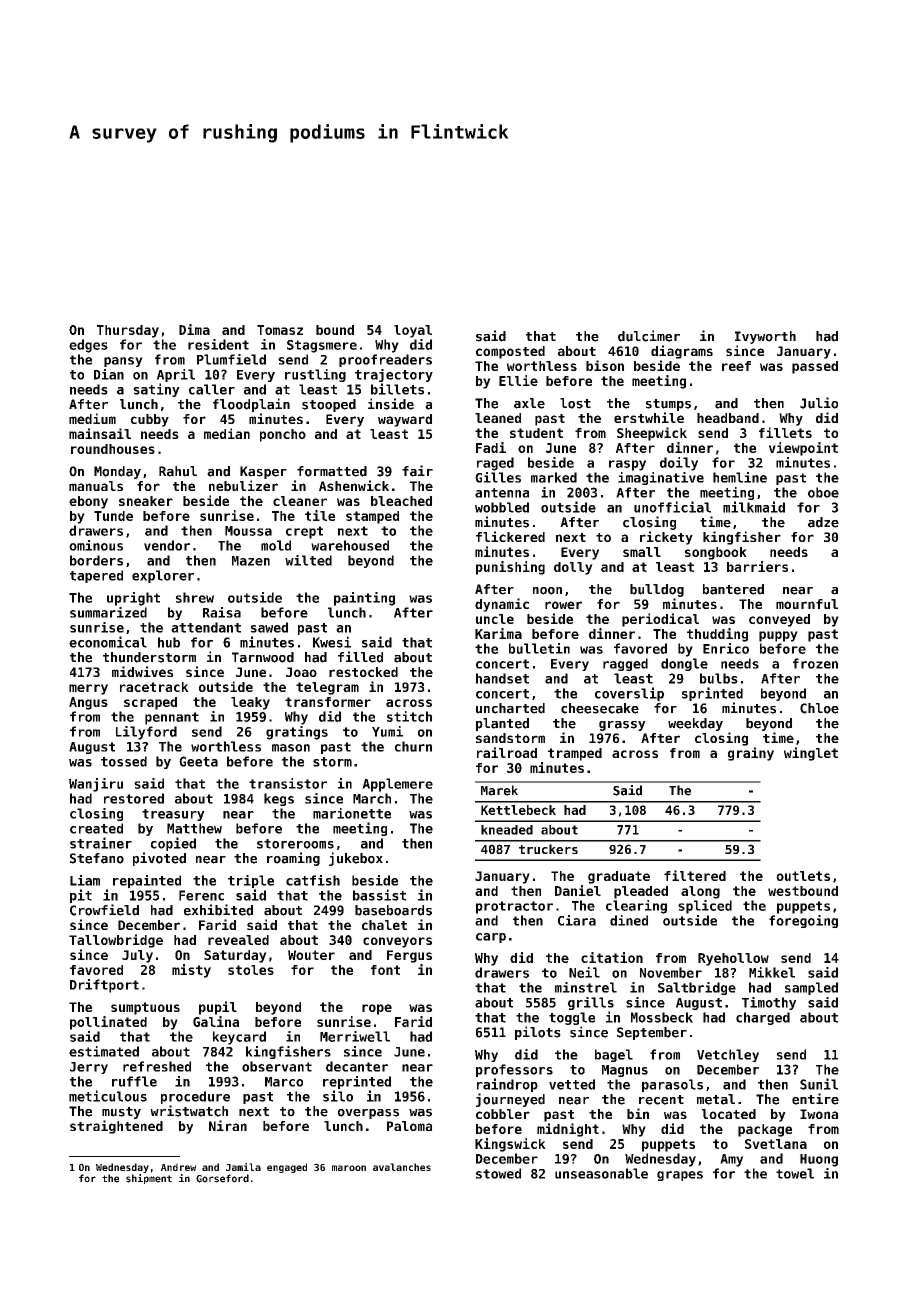 This page has height=1316, width=908. Describe the element at coordinates (212, 389) in the page. I see `caller` at that location.
